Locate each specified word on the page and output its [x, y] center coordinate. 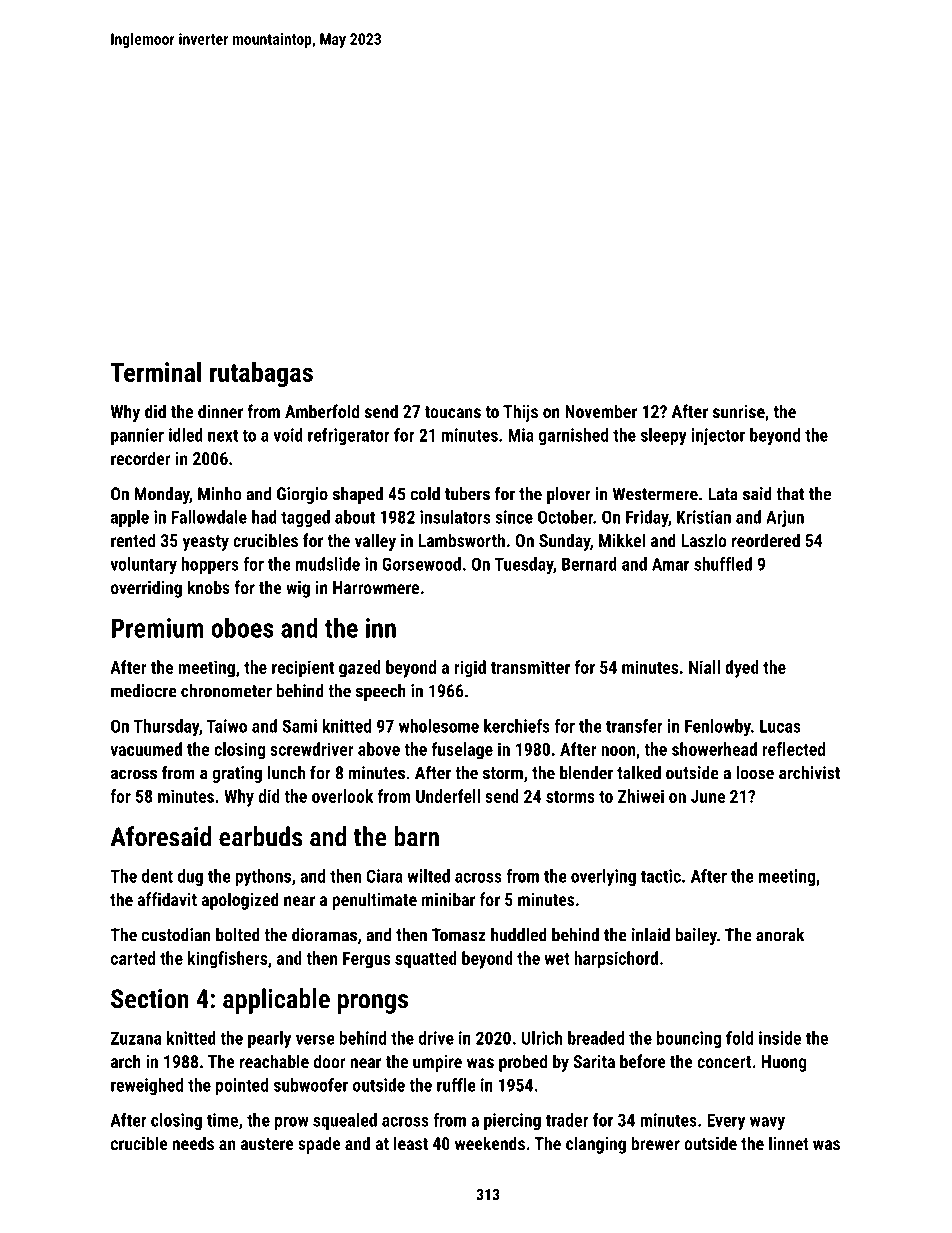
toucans [453, 412]
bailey [696, 936]
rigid [470, 669]
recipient [303, 669]
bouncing [689, 1039]
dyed [742, 669]
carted [133, 958]
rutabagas [261, 374]
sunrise [739, 411]
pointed [242, 1086]
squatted [426, 960]
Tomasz [459, 935]
